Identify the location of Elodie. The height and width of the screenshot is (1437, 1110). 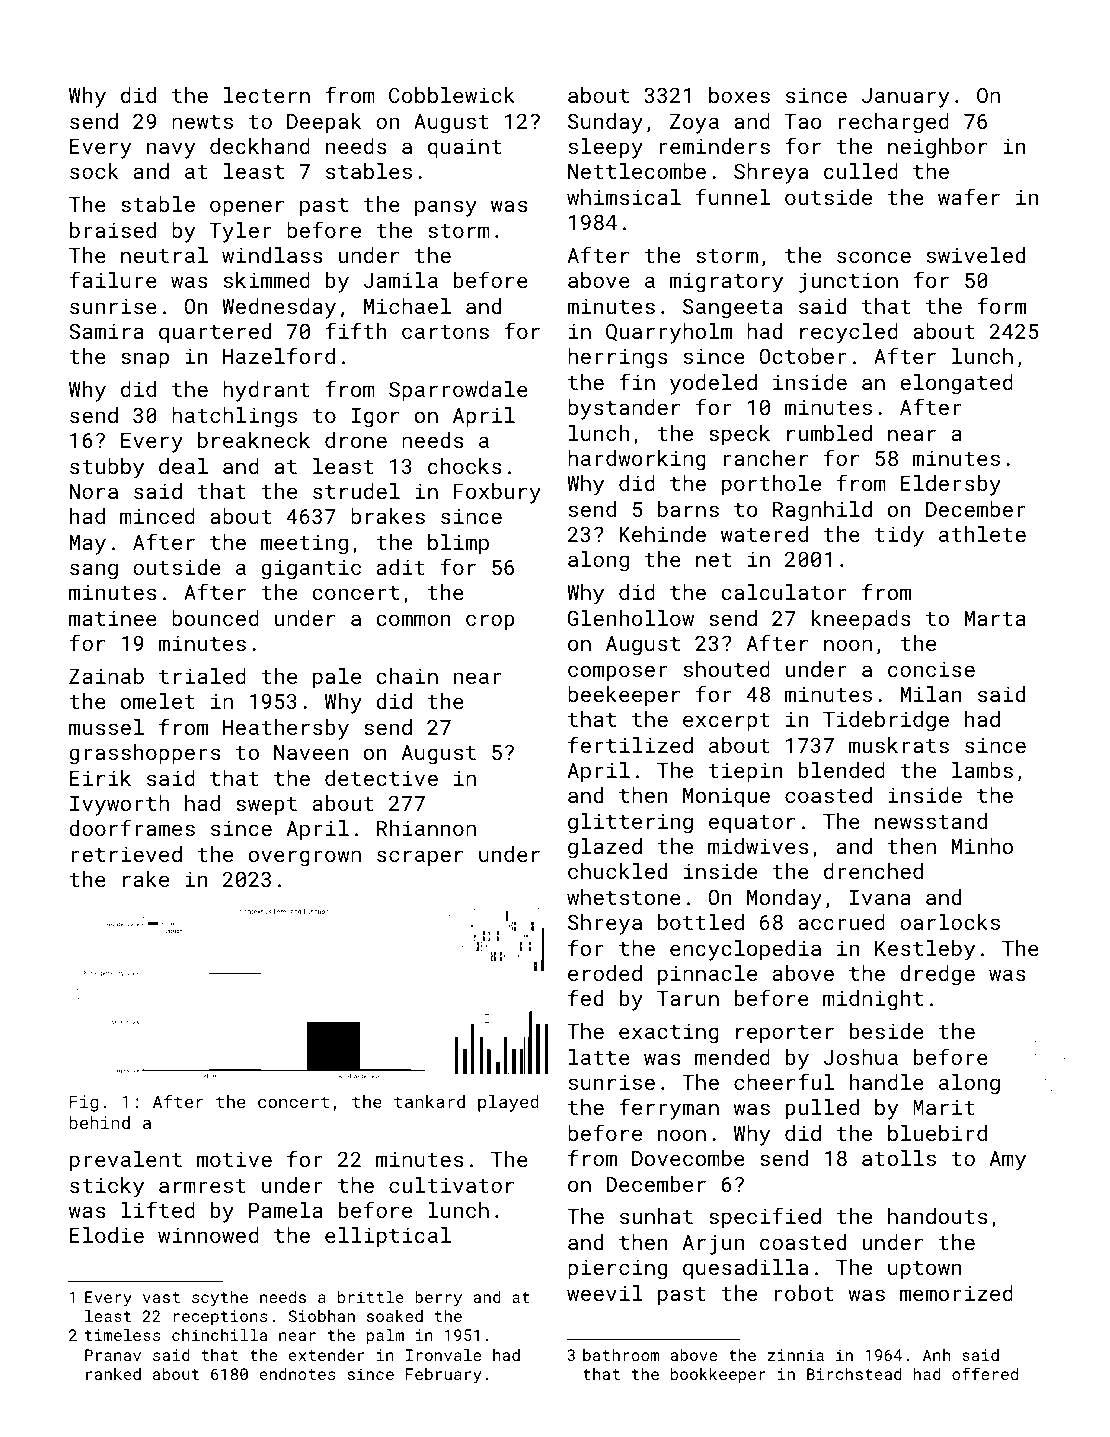
(107, 1235).
